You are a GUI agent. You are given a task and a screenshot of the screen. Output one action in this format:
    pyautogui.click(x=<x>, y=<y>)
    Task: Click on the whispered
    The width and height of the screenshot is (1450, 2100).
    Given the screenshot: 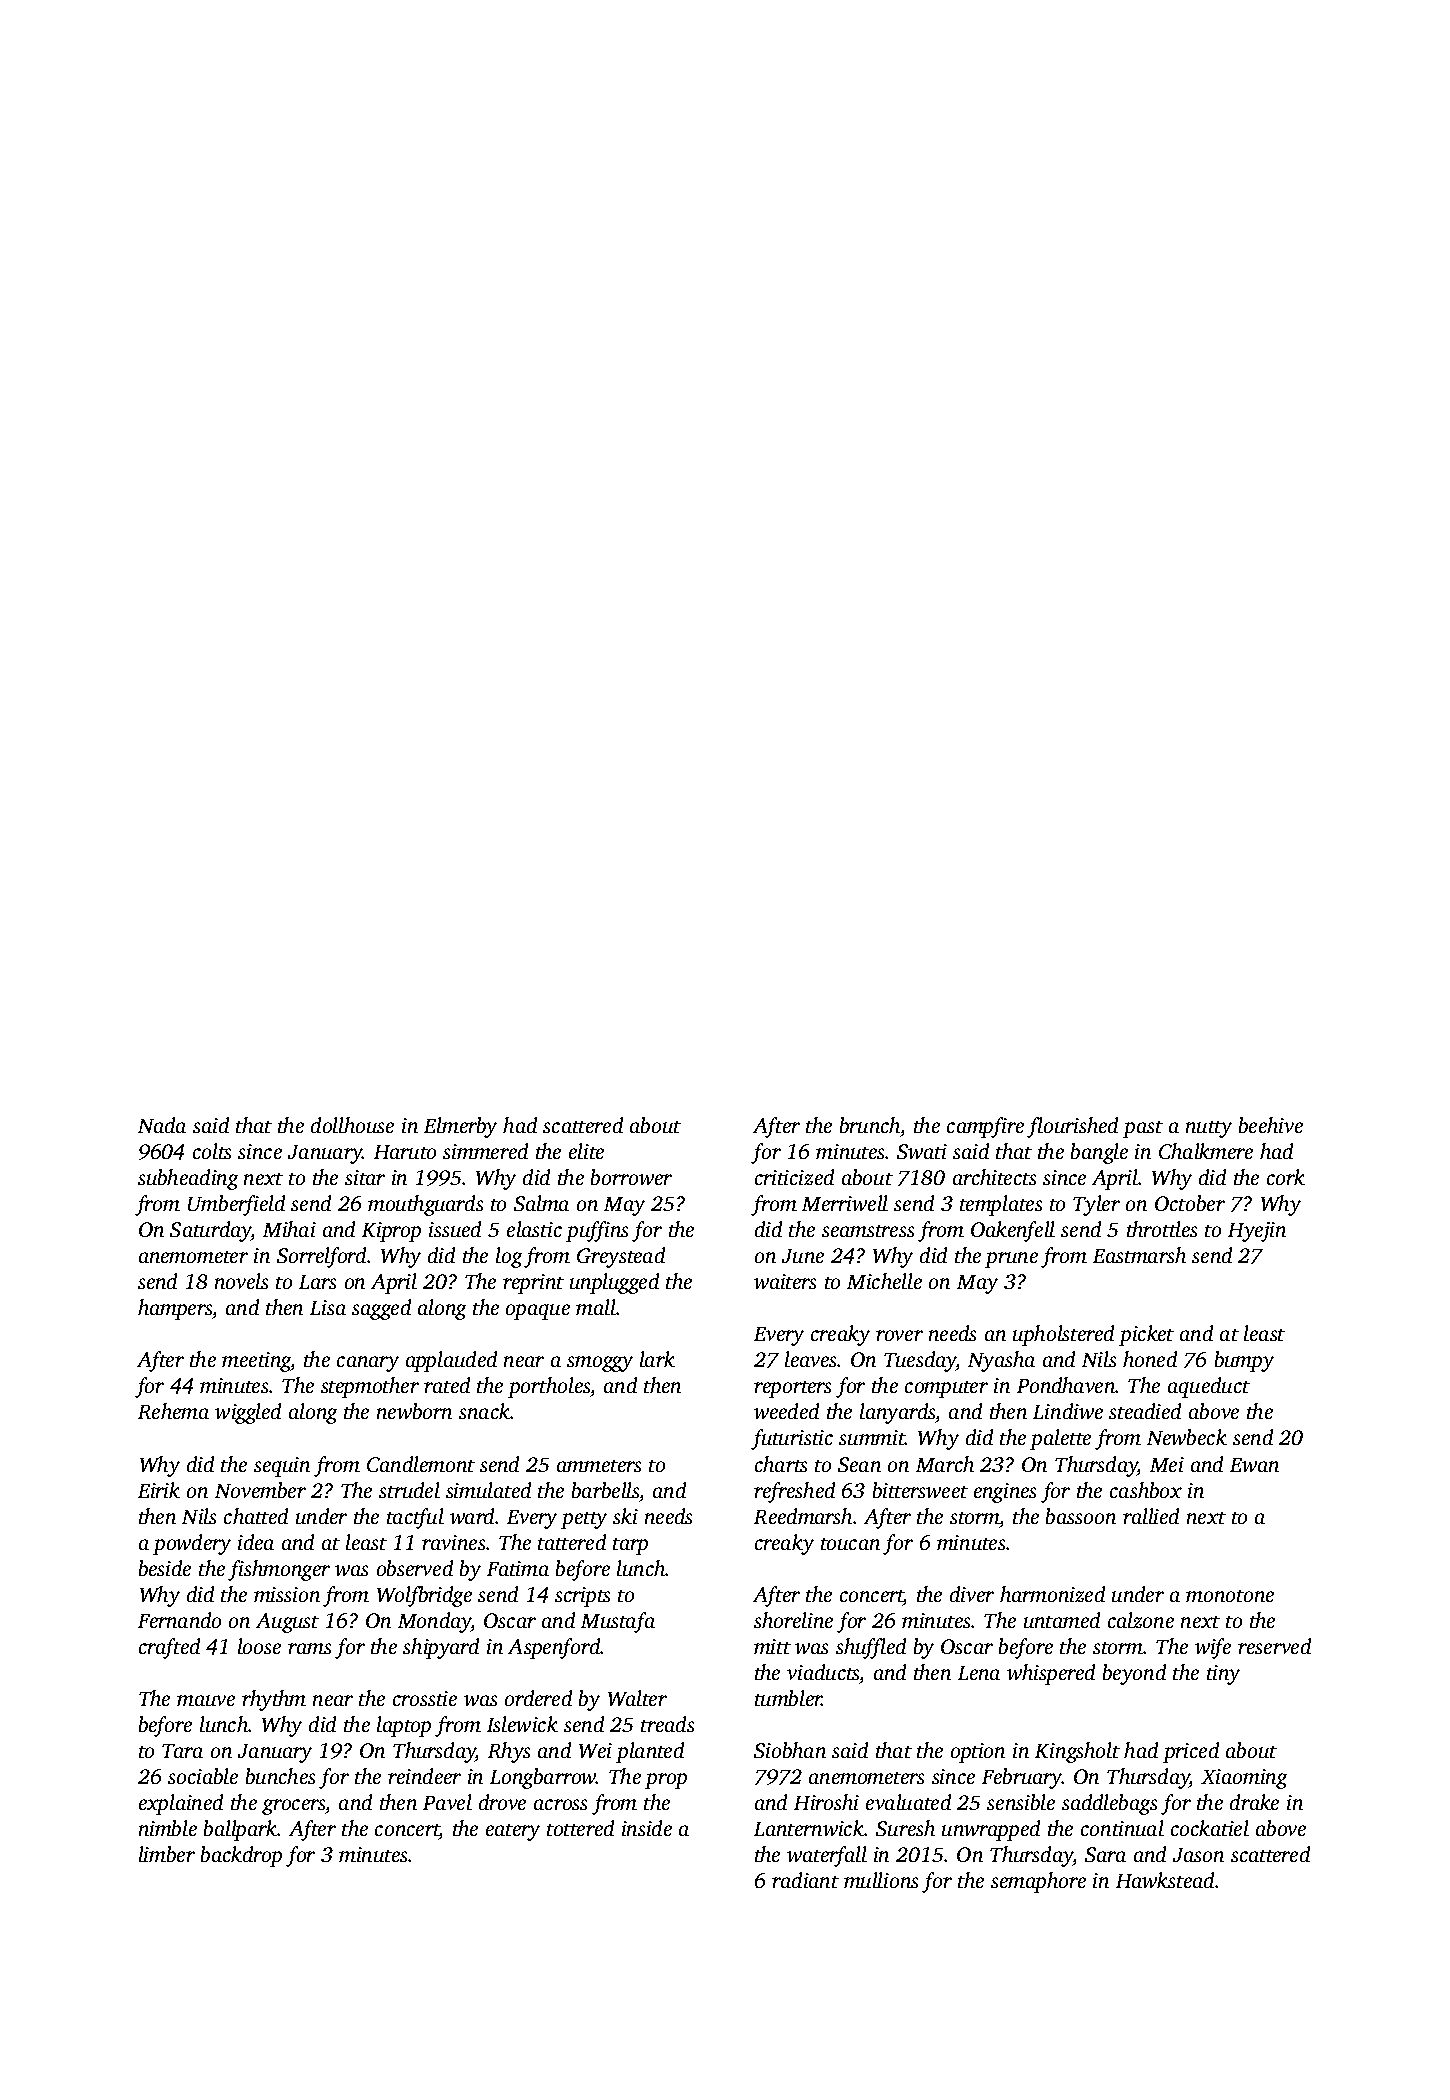 What is the action you would take?
    pyautogui.click(x=1051, y=1674)
